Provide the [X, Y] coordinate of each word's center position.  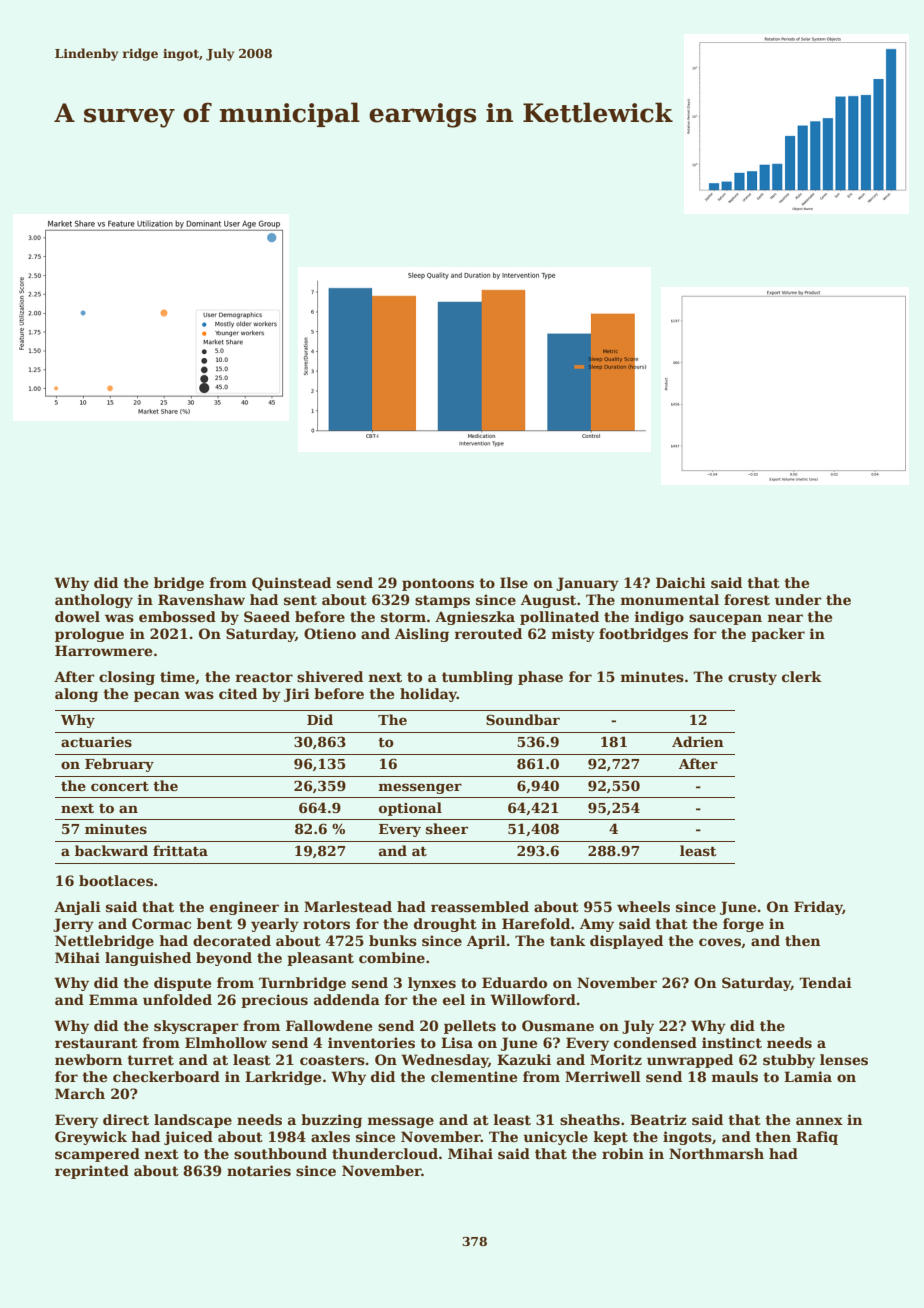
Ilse [514, 582]
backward [111, 850]
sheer [447, 828]
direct [126, 1119]
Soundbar [523, 719]
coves [720, 942]
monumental [670, 599]
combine [392, 957]
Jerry [73, 925]
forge [743, 925]
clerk [802, 676]
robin [623, 1153]
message [401, 1122]
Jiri [297, 695]
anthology [94, 601]
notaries [259, 1170]
